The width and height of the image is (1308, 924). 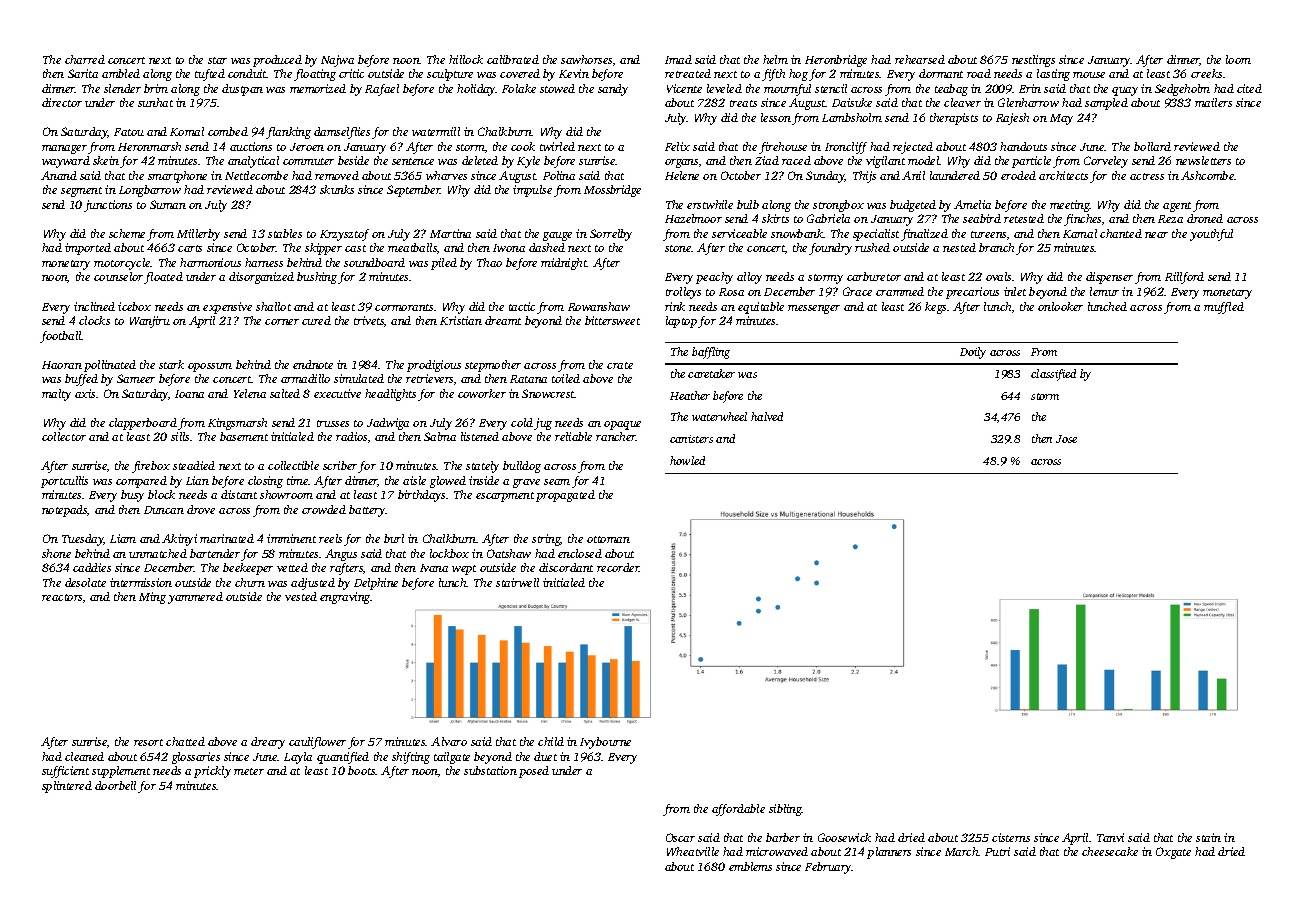 What do you see at coordinates (711, 373) in the image?
I see `caretaker` at bounding box center [711, 373].
